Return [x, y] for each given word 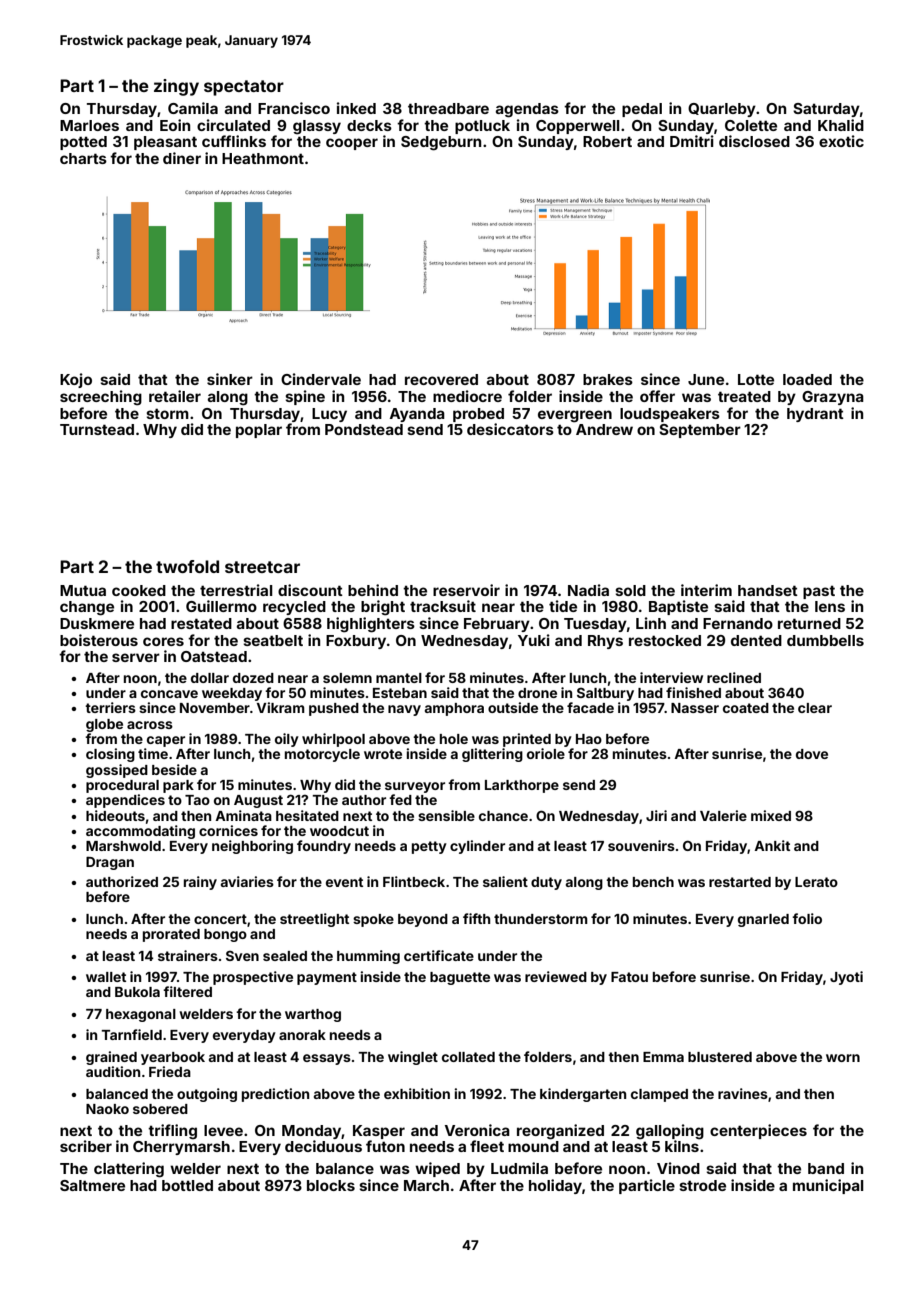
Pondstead [364, 429]
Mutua [83, 590]
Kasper [379, 1132]
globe [104, 725]
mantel [399, 678]
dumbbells [825, 640]
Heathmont [263, 158]
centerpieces [758, 1131]
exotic [841, 141]
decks [369, 125]
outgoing [207, 1095]
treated [744, 396]
